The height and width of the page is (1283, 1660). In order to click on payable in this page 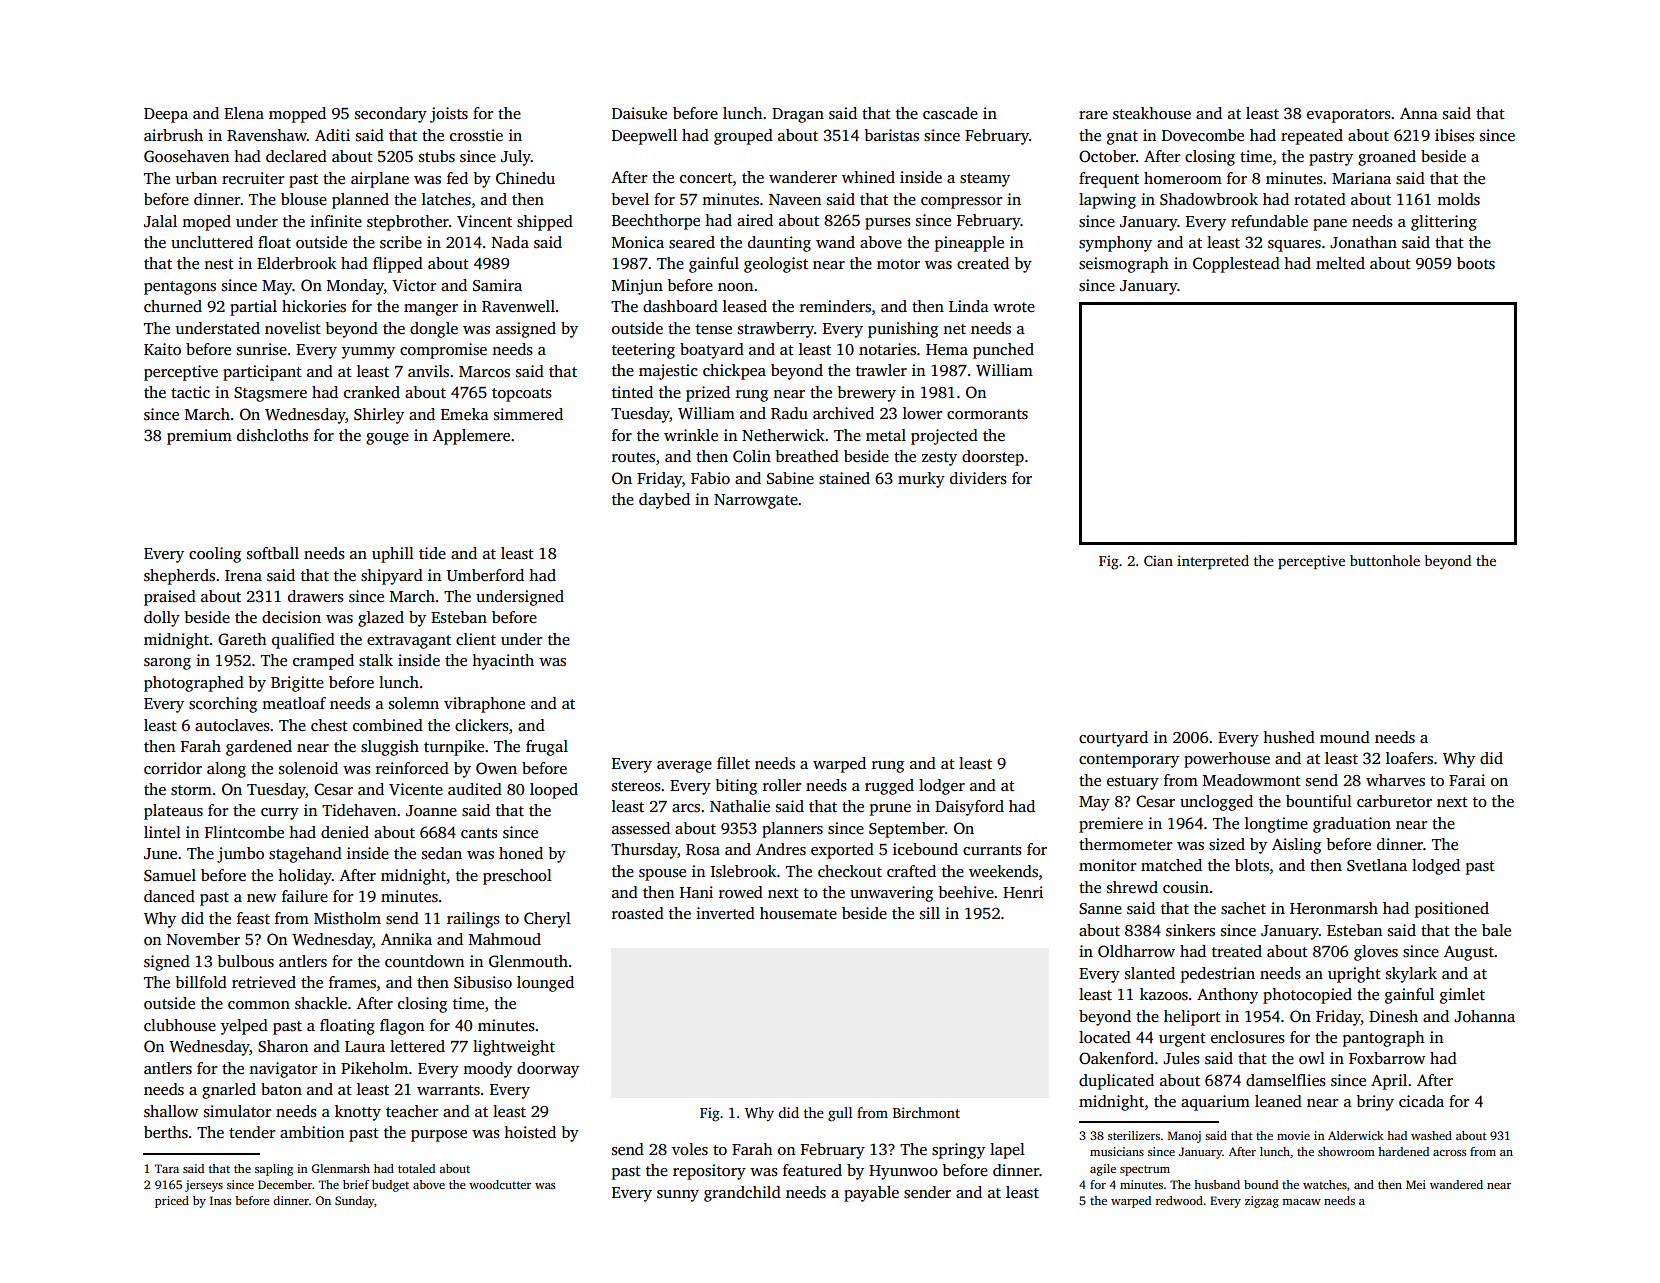, I will do `click(871, 1194)`.
